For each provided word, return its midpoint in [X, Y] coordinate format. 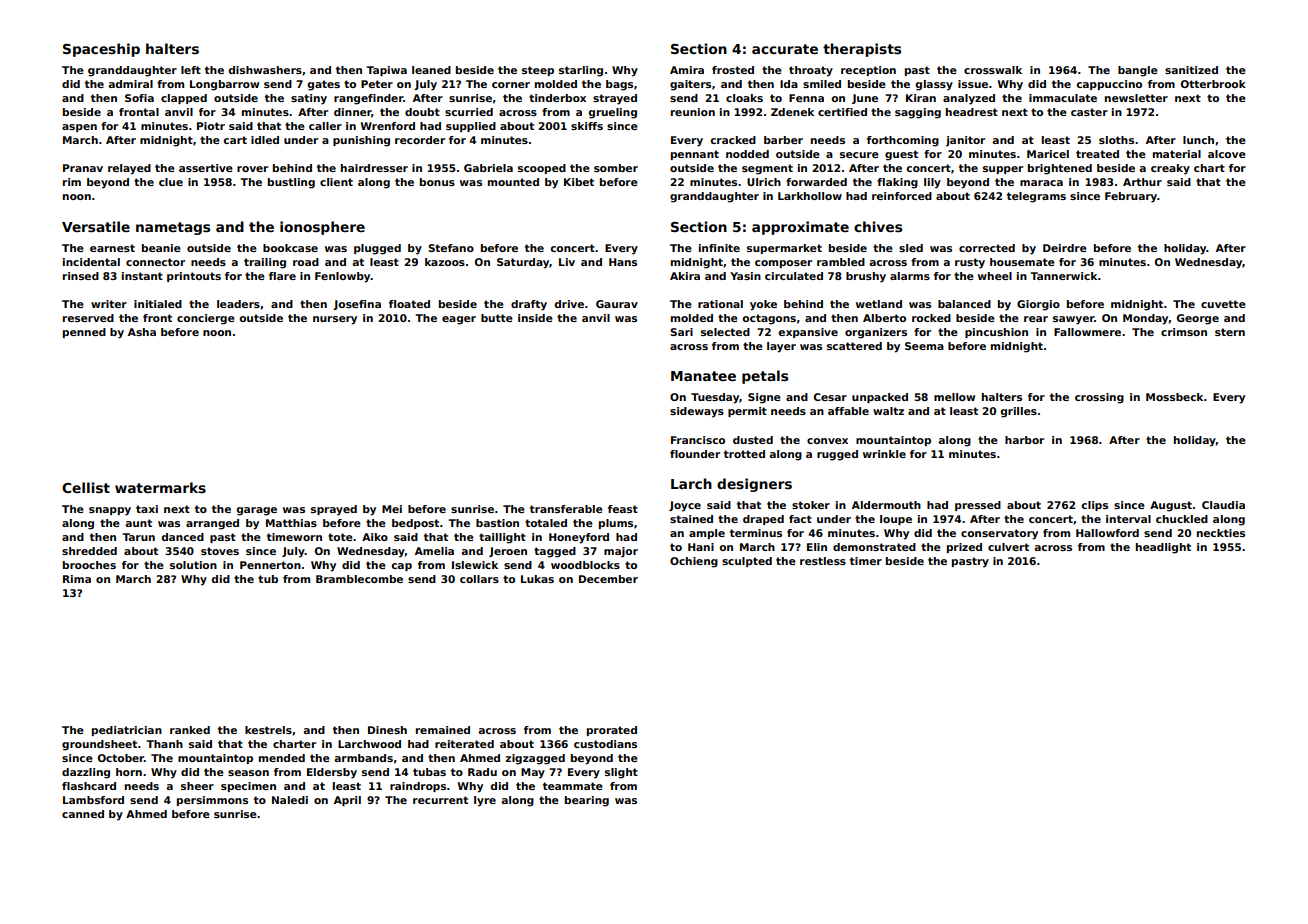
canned [83, 814]
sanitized [1191, 70]
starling [581, 71]
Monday [1146, 319]
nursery [335, 320]
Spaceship [101, 50]
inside [535, 318]
